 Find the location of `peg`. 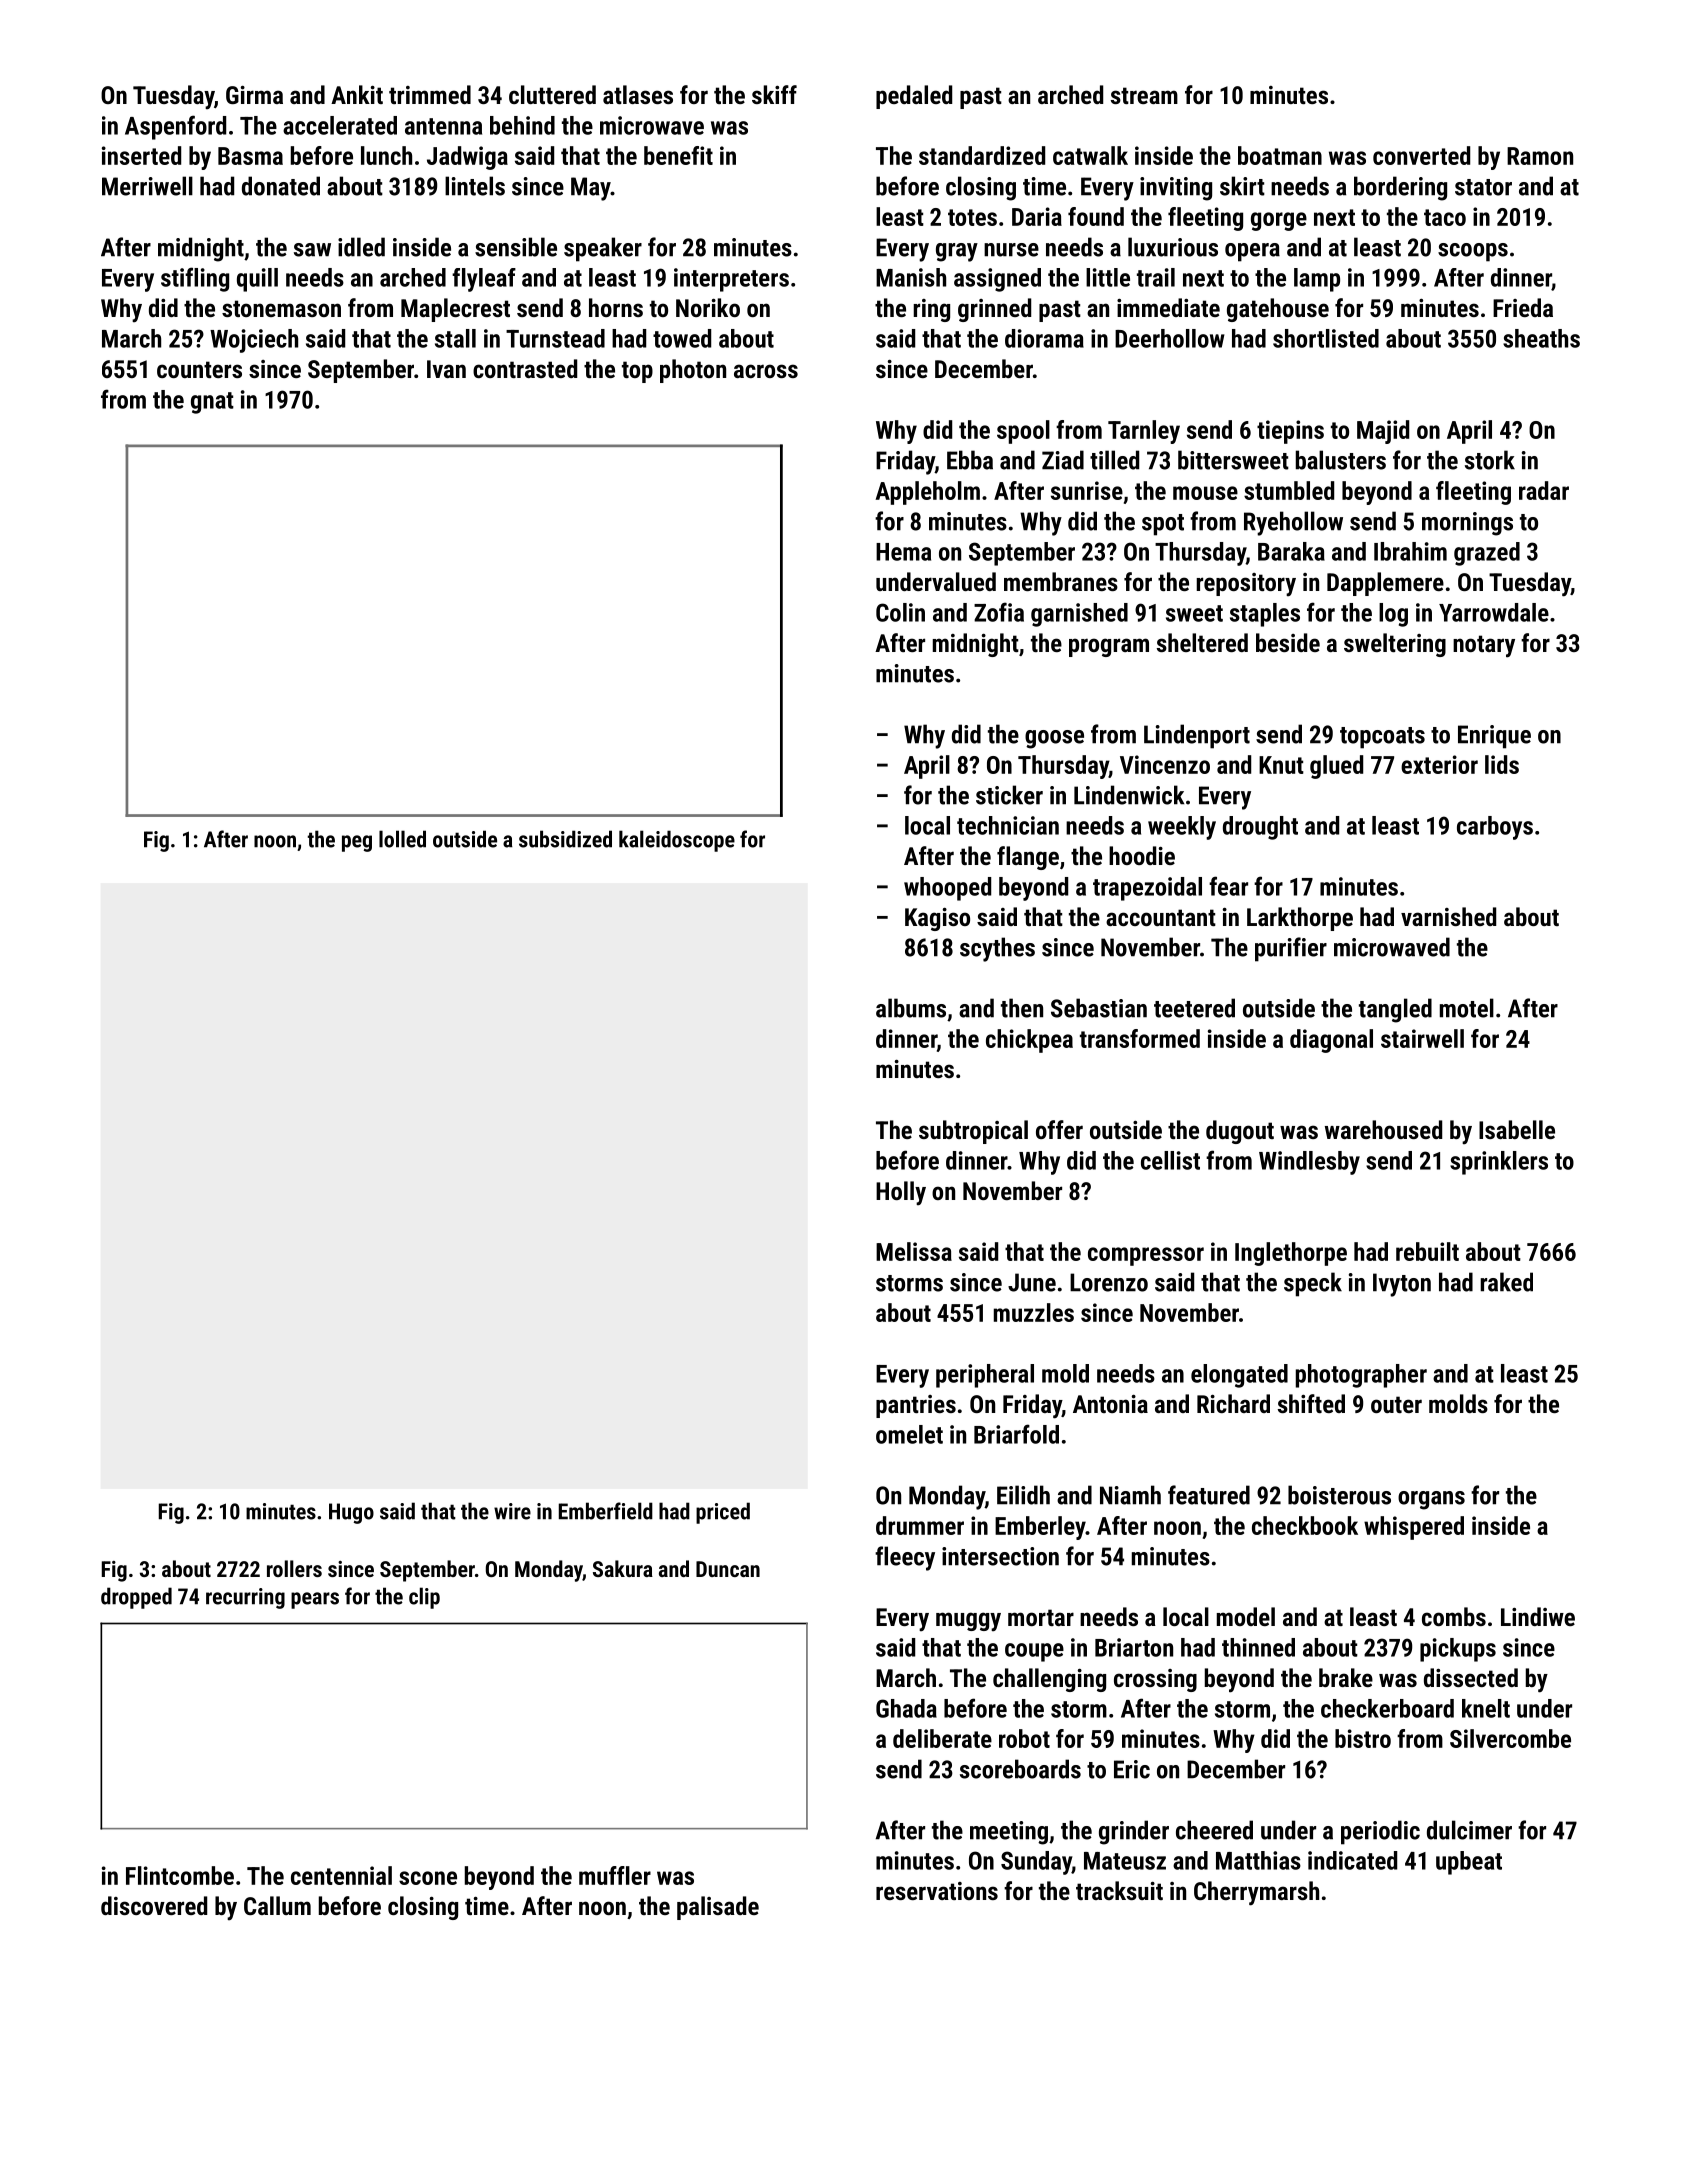

peg is located at coordinates (357, 843).
